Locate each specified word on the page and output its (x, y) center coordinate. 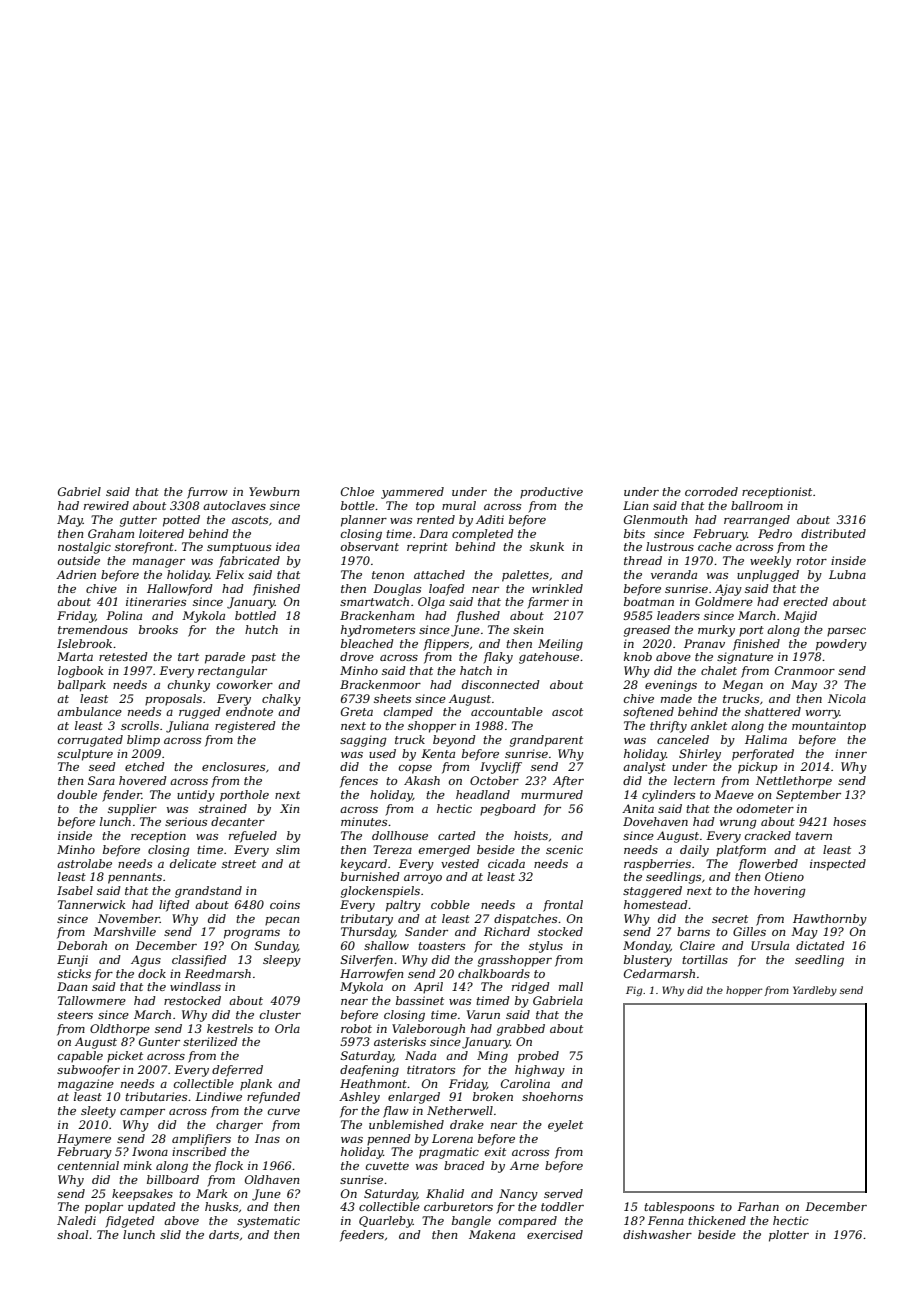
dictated (820, 945)
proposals (173, 700)
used (382, 753)
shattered (773, 711)
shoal (72, 1234)
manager (159, 563)
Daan (72, 986)
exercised (555, 1234)
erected (806, 601)
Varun (483, 1014)
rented (436, 519)
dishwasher (657, 1234)
